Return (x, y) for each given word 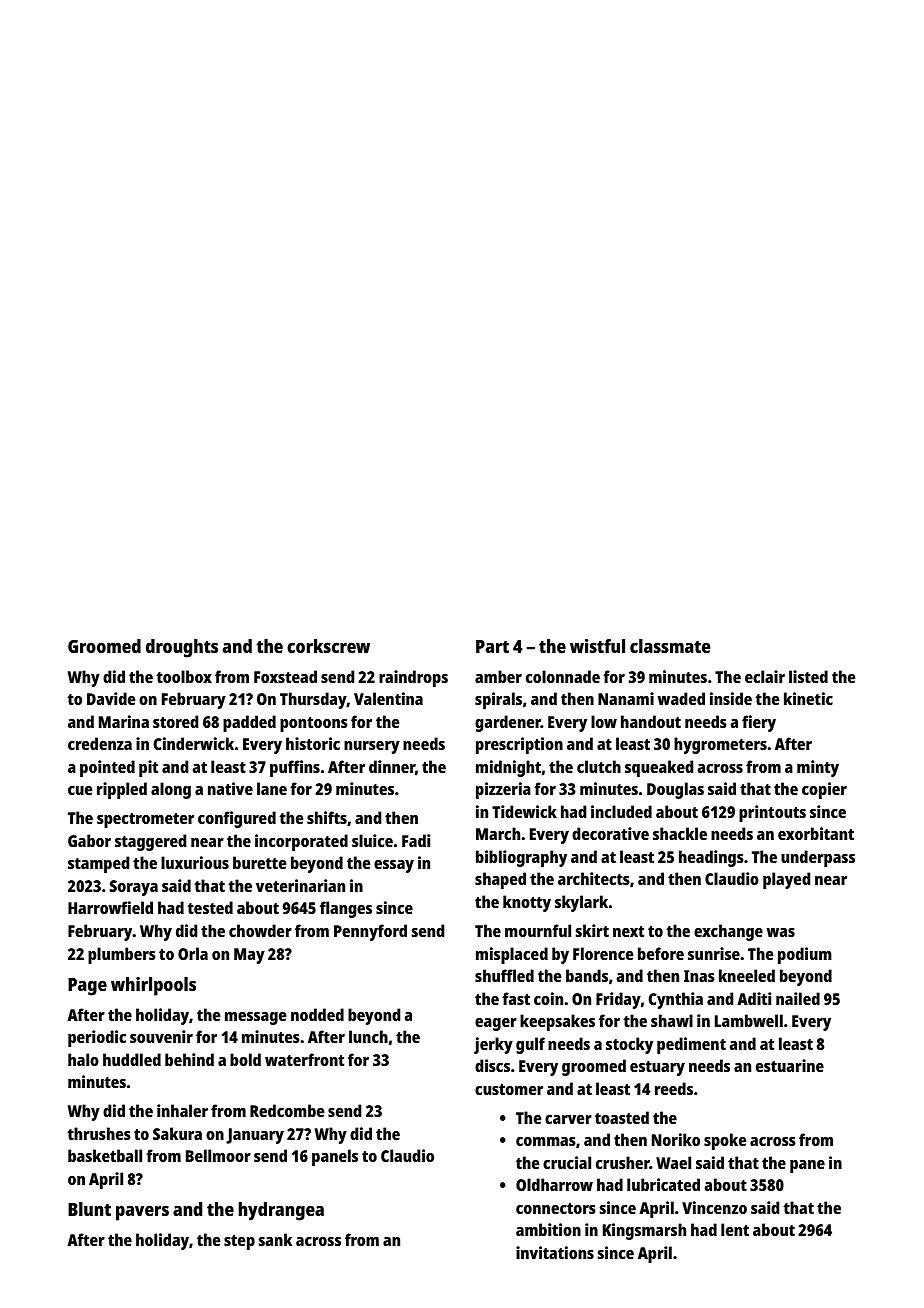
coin (548, 998)
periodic (97, 1038)
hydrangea (281, 1211)
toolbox (184, 676)
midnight (508, 768)
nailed (798, 998)
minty (818, 768)
